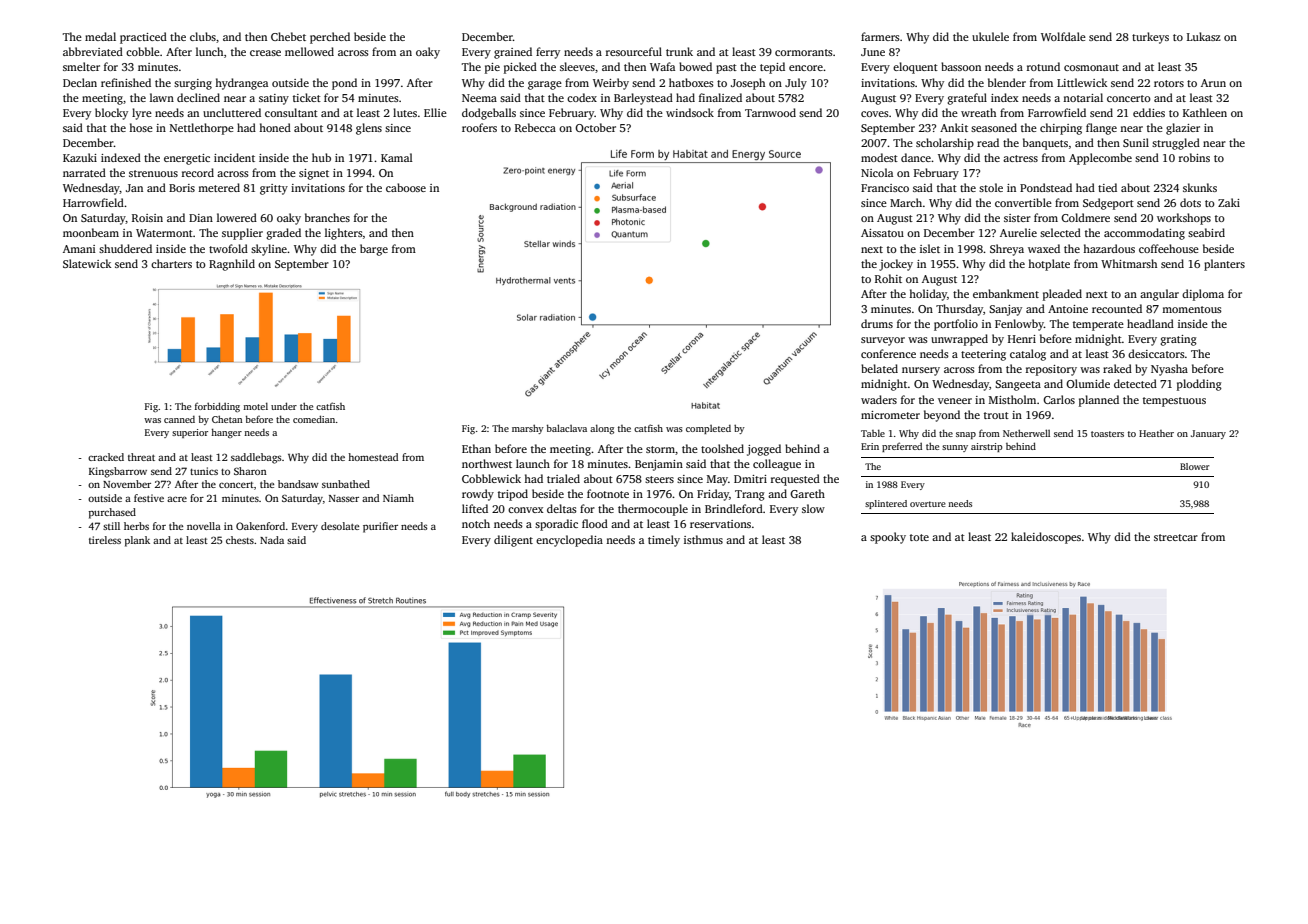 This document has width=1308, height=924. I want to click on Farrowfield, so click(1057, 112).
